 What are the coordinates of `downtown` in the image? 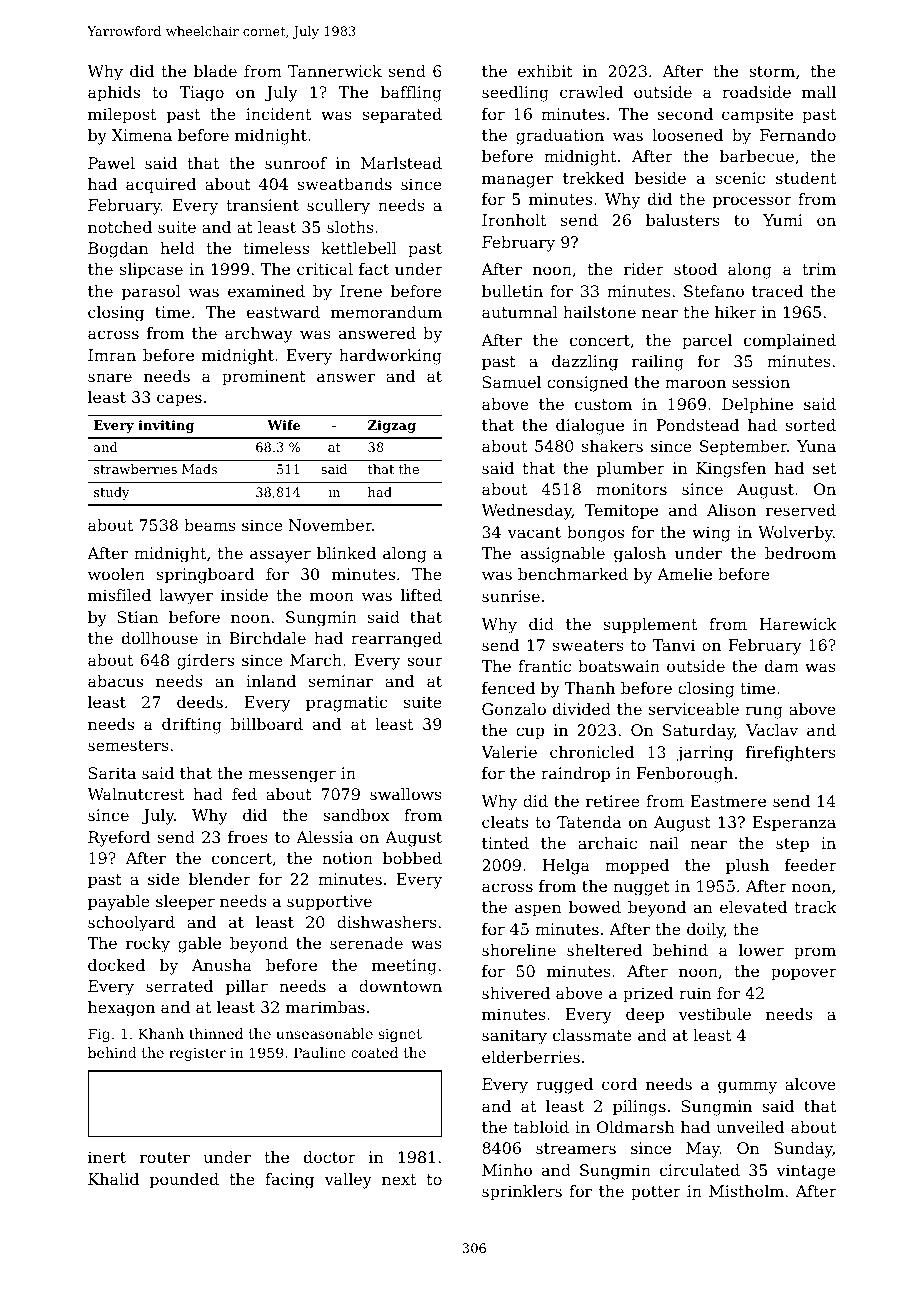 It's located at (400, 986).
